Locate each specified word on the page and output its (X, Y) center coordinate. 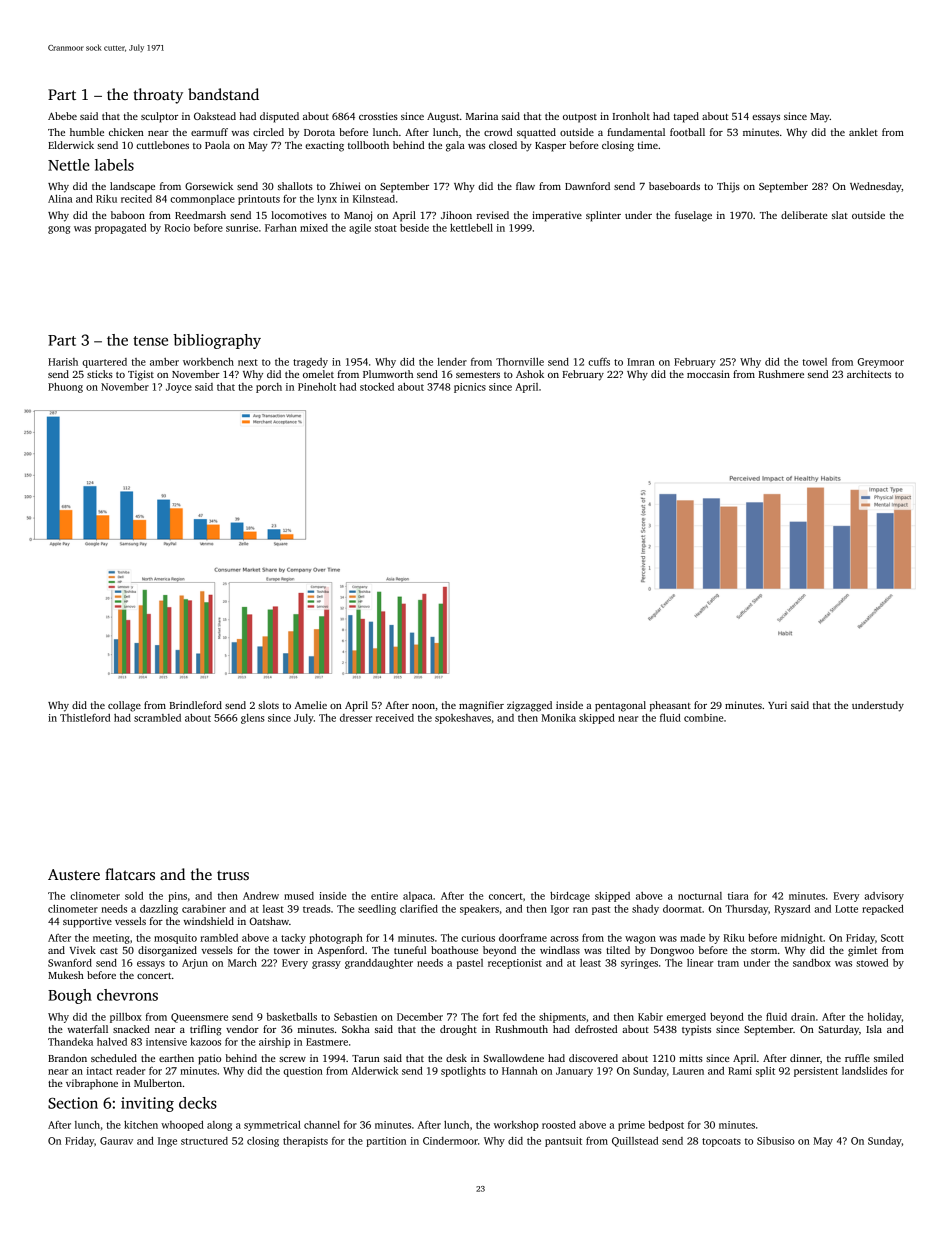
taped (686, 117)
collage (124, 706)
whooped (182, 1126)
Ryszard (792, 910)
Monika (558, 718)
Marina (482, 116)
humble (87, 132)
